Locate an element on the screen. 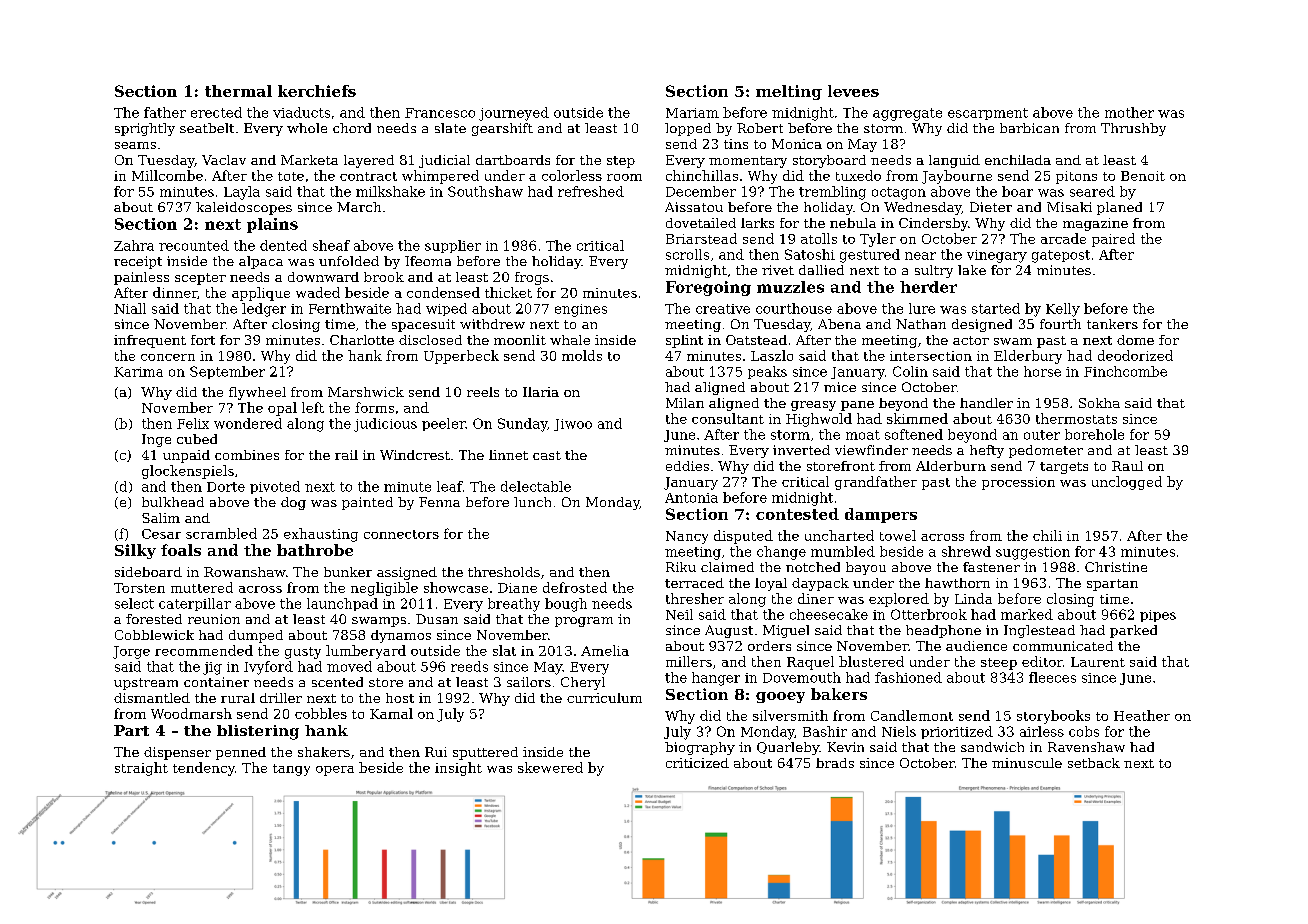 The width and height of the screenshot is (1308, 924). parked is located at coordinates (1133, 631).
